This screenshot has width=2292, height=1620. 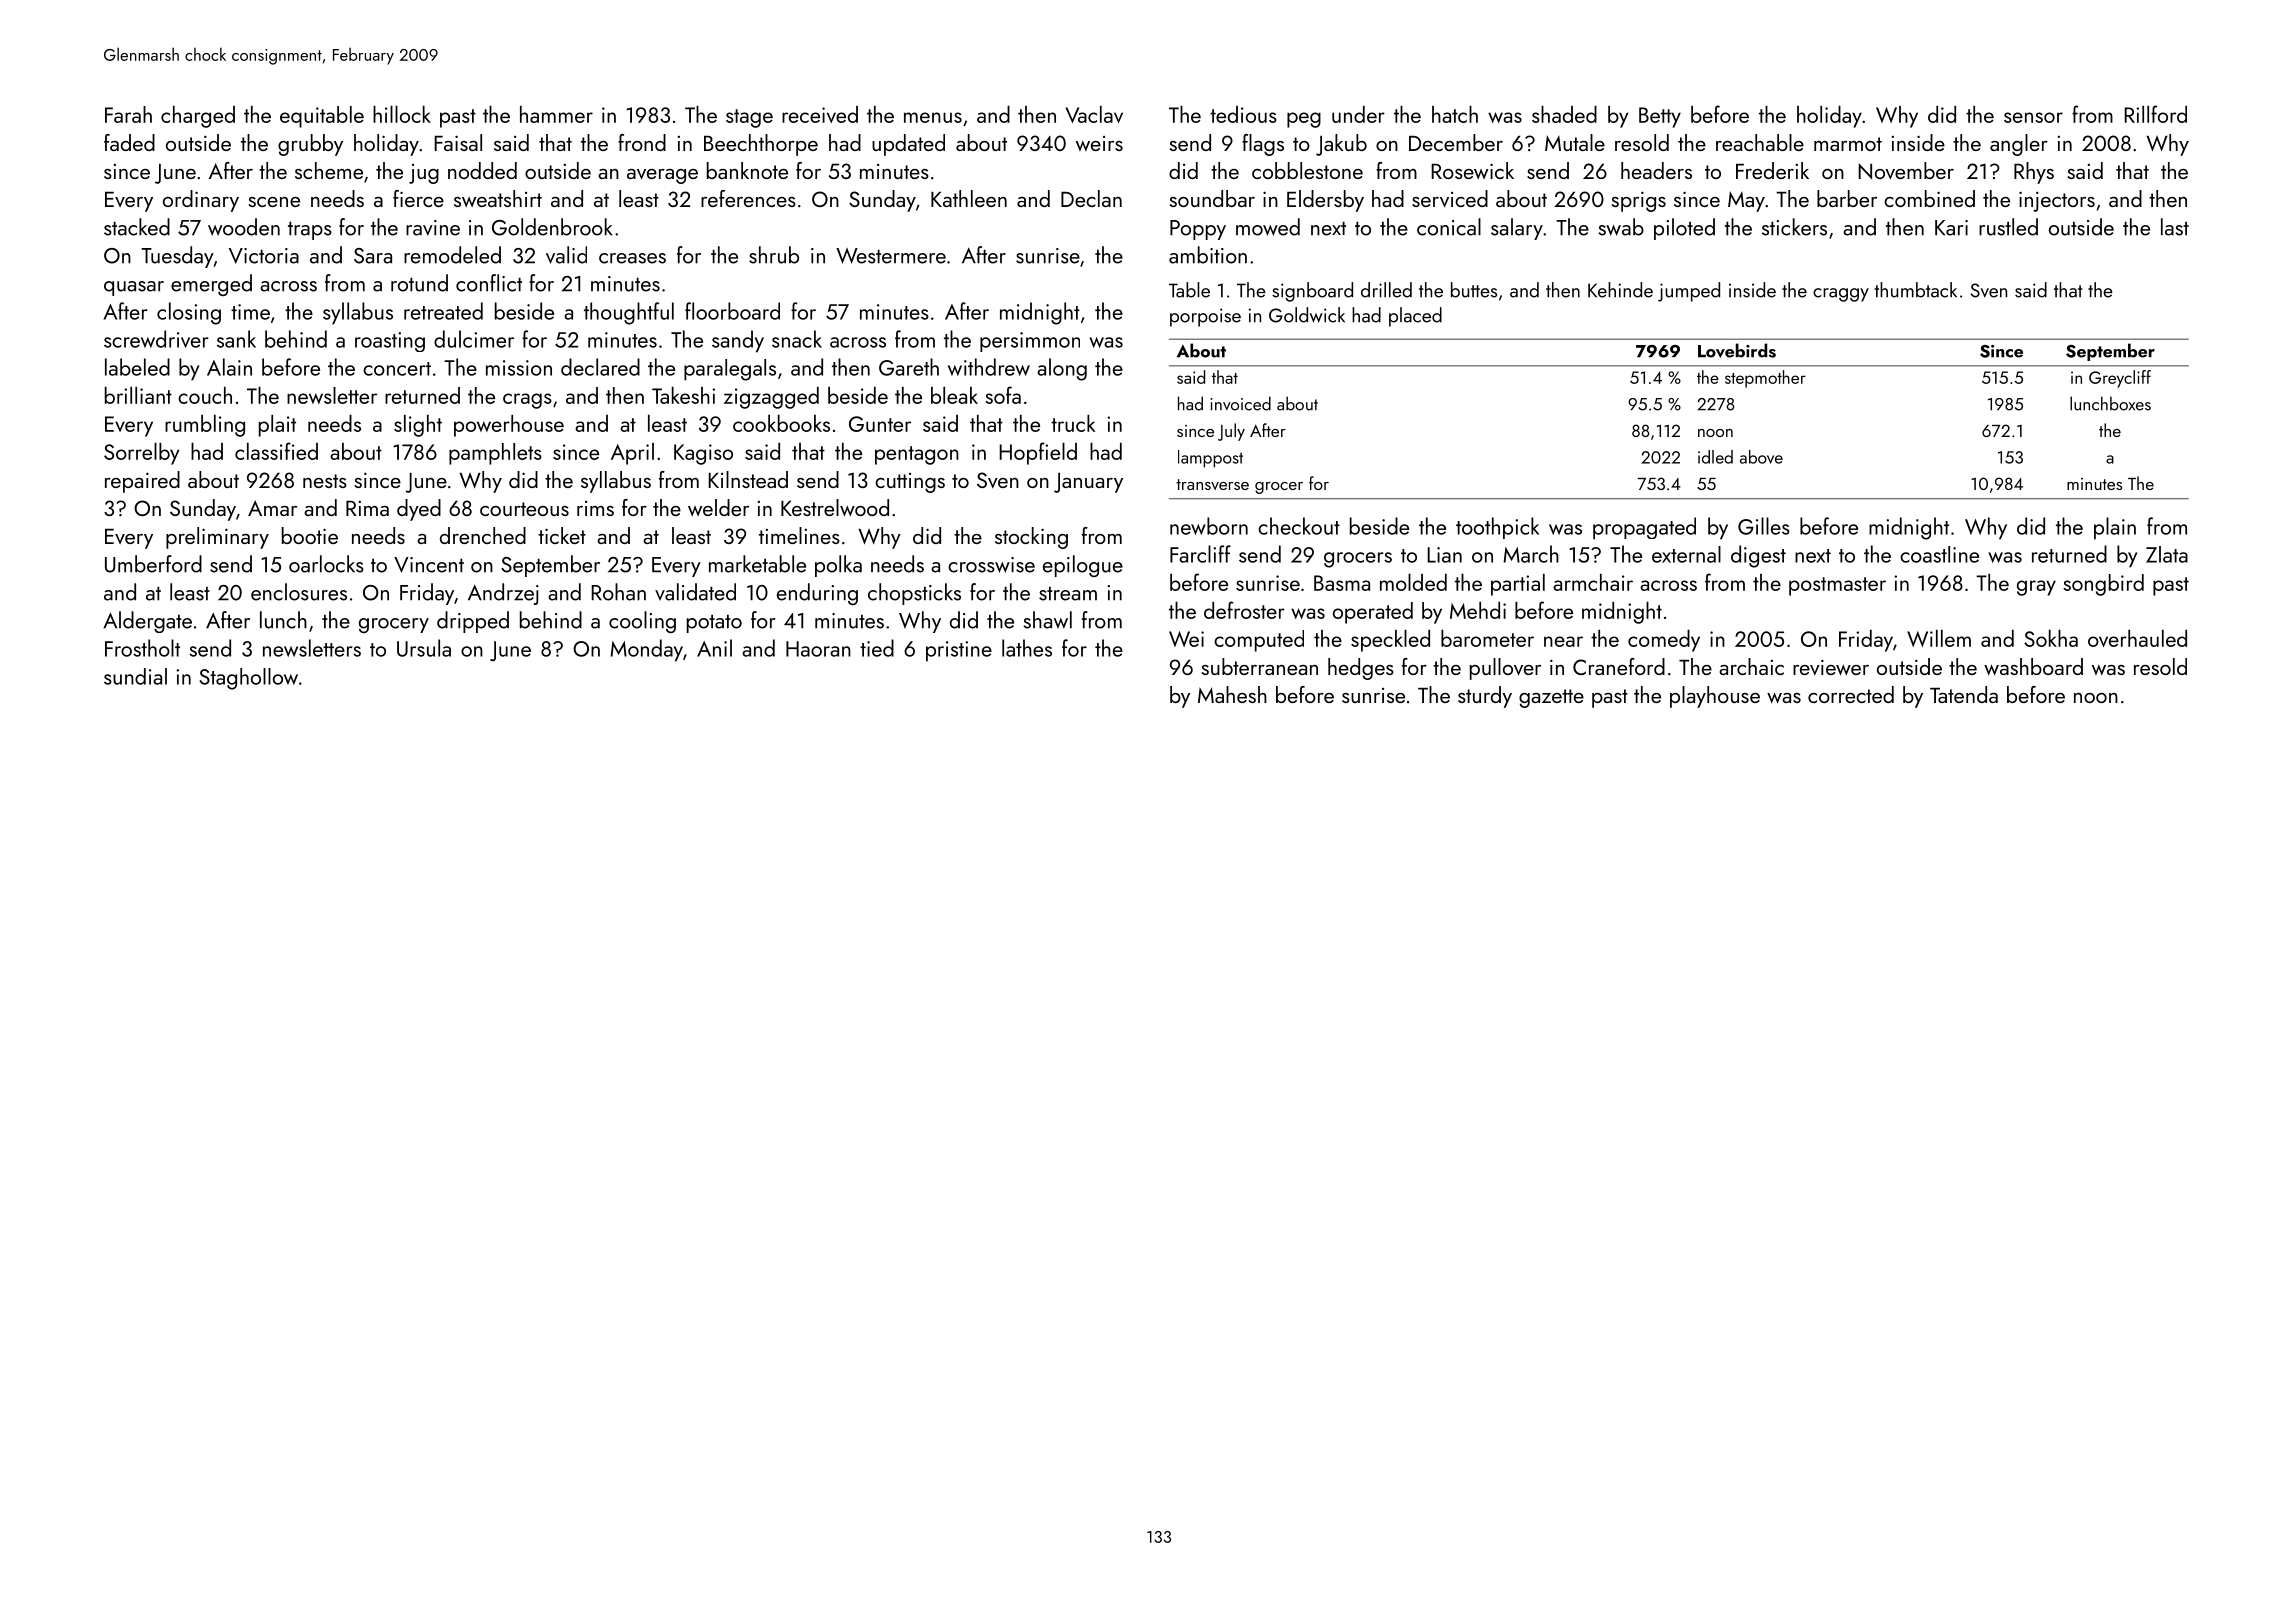 I want to click on postmaster, so click(x=1837, y=586).
